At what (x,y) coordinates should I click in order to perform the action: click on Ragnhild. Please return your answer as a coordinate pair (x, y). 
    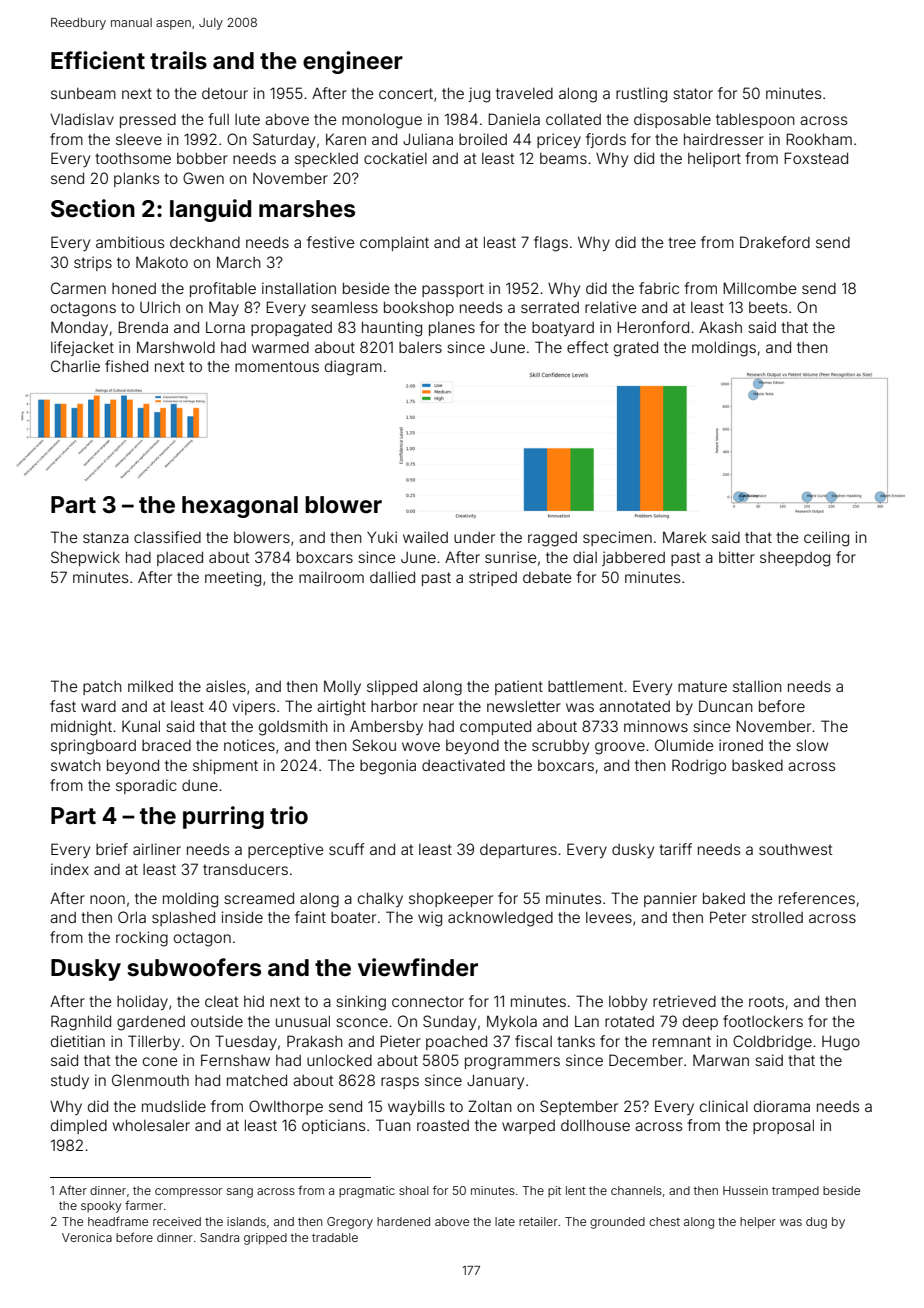
    Looking at the image, I should click on (81, 1023).
